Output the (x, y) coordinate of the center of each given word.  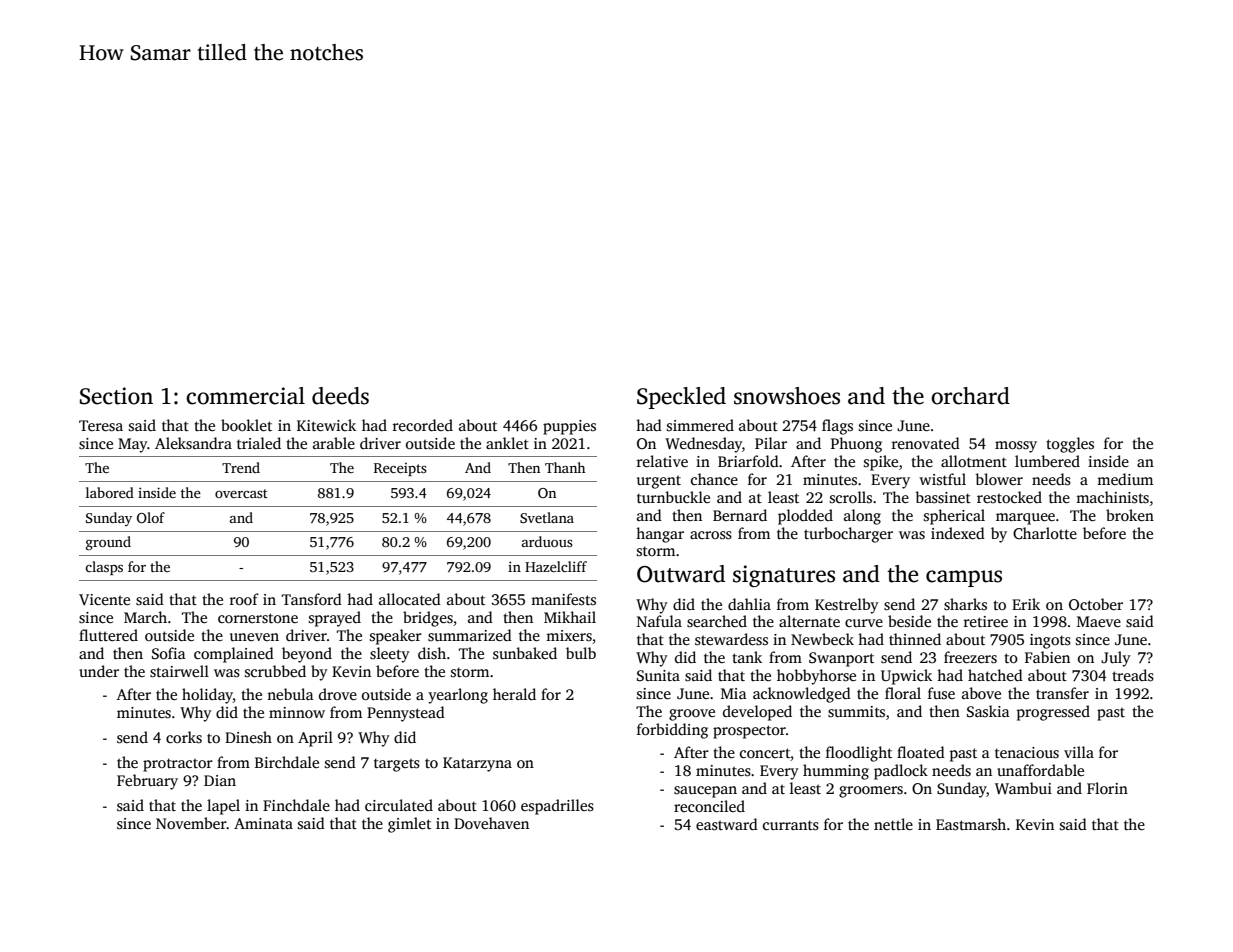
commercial (245, 396)
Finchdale (296, 805)
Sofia (169, 653)
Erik (1026, 604)
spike (881, 463)
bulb (581, 653)
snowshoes (787, 396)
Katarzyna (477, 764)
